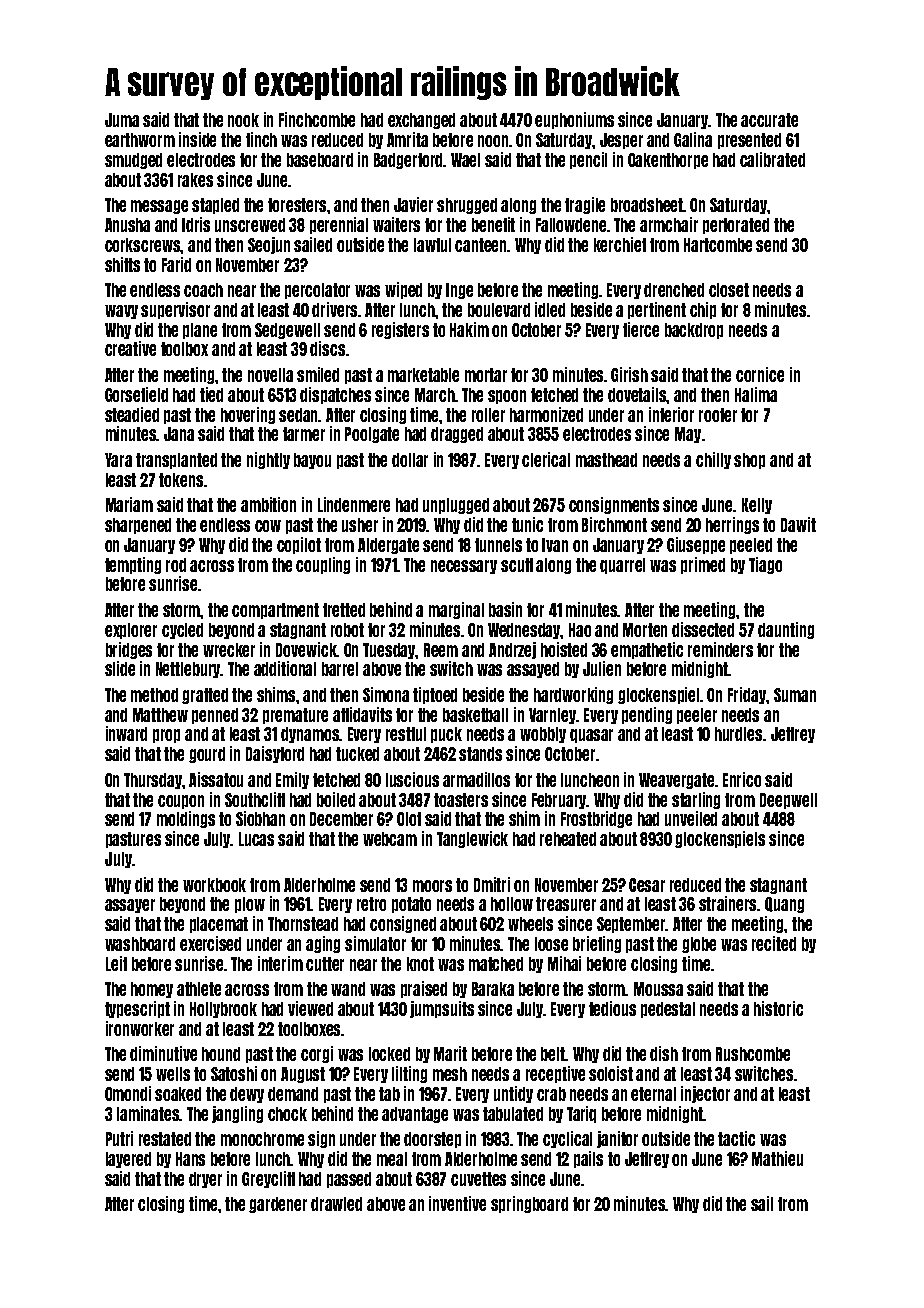 This screenshot has height=1308, width=924. I want to click on gardener, so click(278, 1205).
